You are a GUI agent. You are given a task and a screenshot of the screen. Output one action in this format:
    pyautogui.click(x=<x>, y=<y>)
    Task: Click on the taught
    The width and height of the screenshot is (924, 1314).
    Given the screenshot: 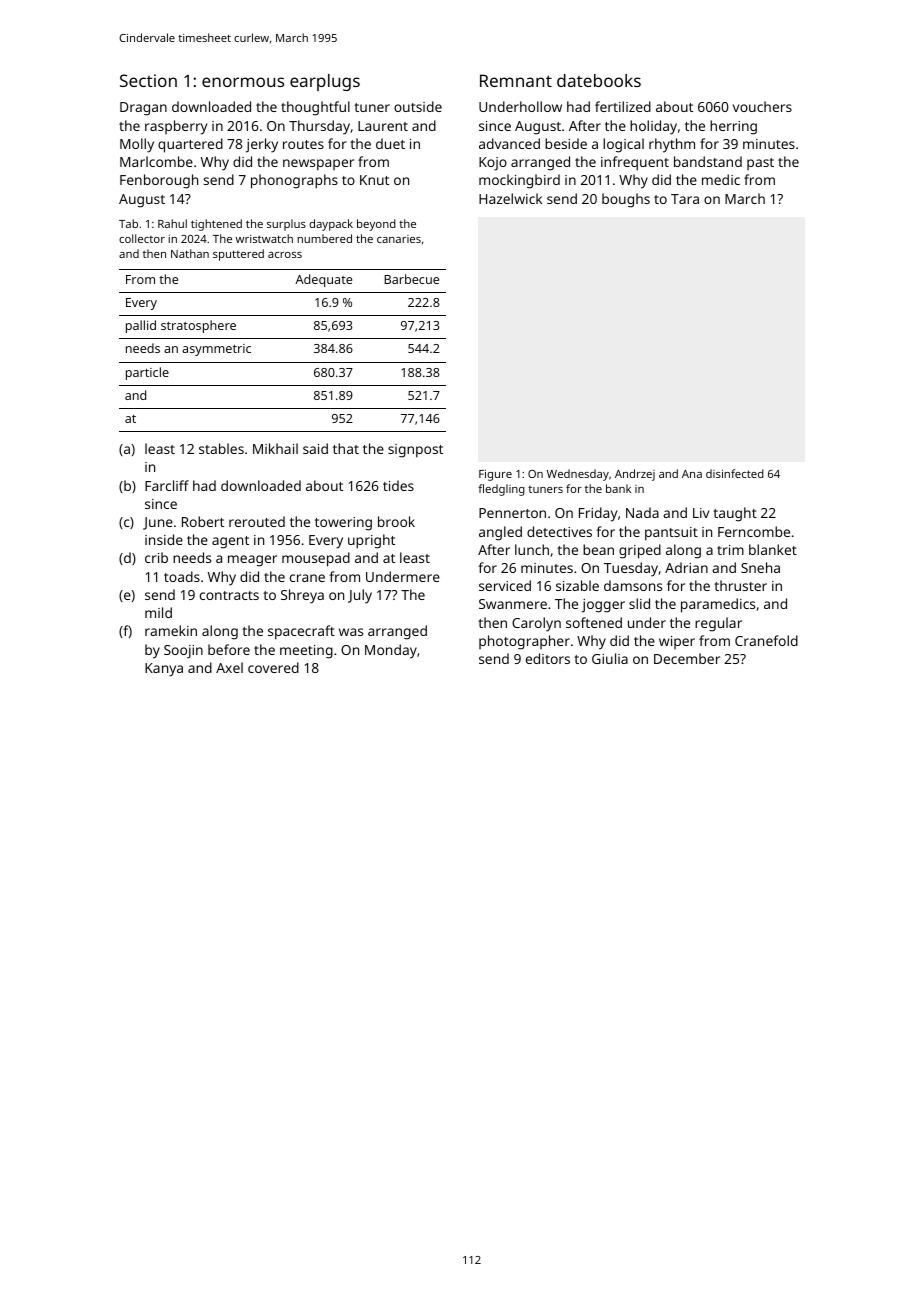 What is the action you would take?
    pyautogui.click(x=735, y=514)
